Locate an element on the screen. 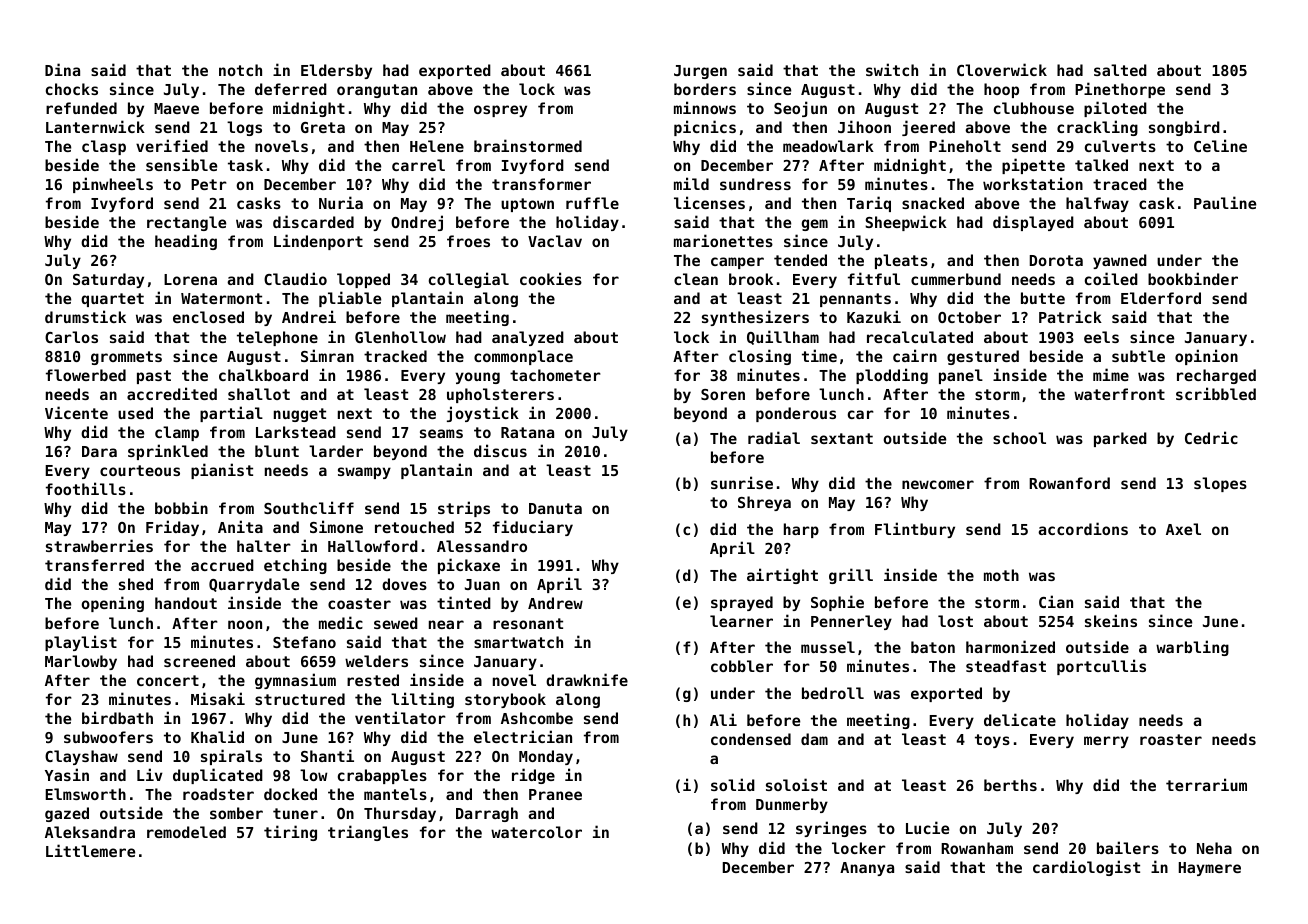 Image resolution: width=1308 pixels, height=924 pixels. bobbin is located at coordinates (181, 507).
